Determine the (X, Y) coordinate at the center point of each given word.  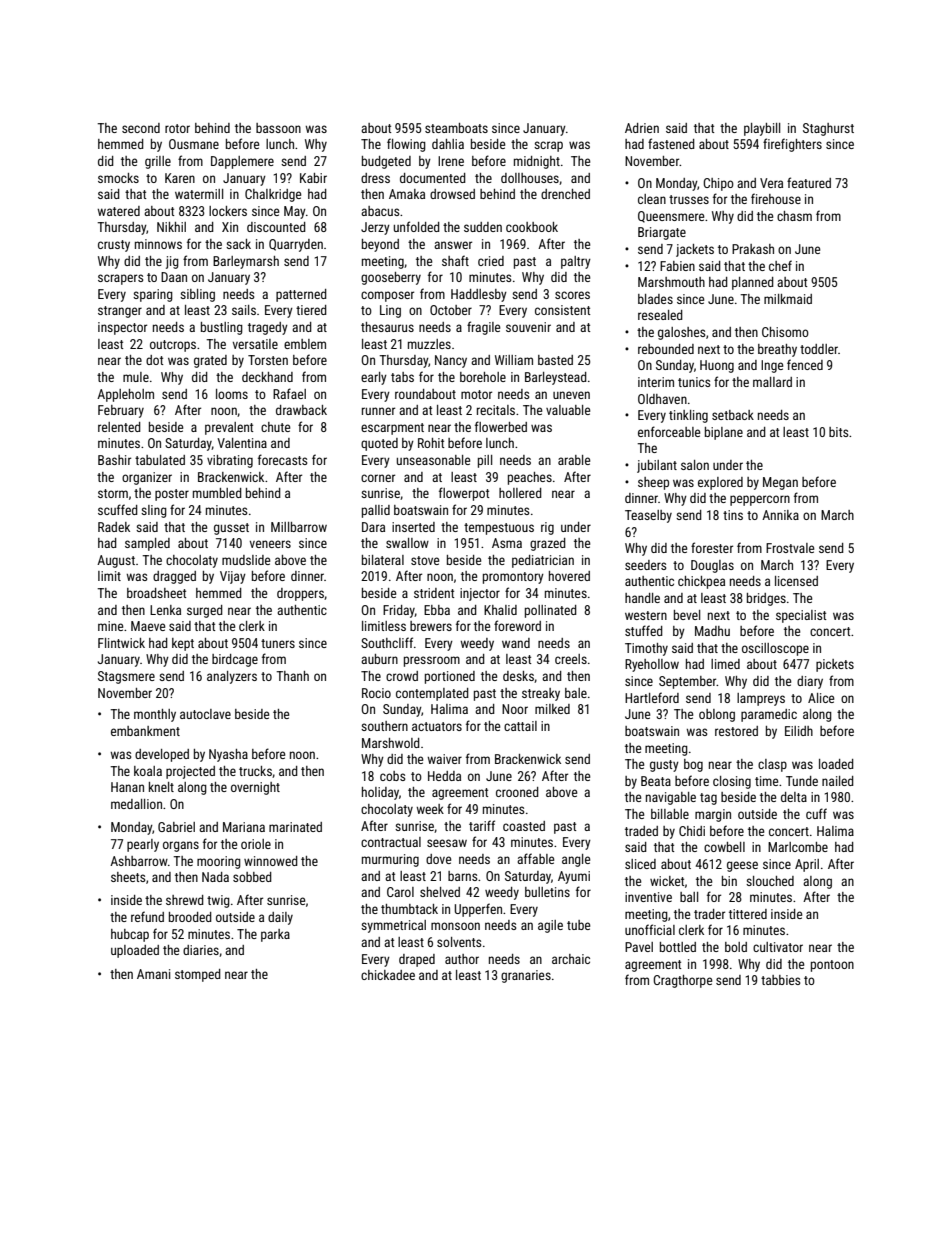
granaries (526, 976)
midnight (537, 162)
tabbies (780, 980)
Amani (153, 974)
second (141, 128)
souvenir (528, 327)
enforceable (669, 431)
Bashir (114, 460)
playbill (762, 129)
